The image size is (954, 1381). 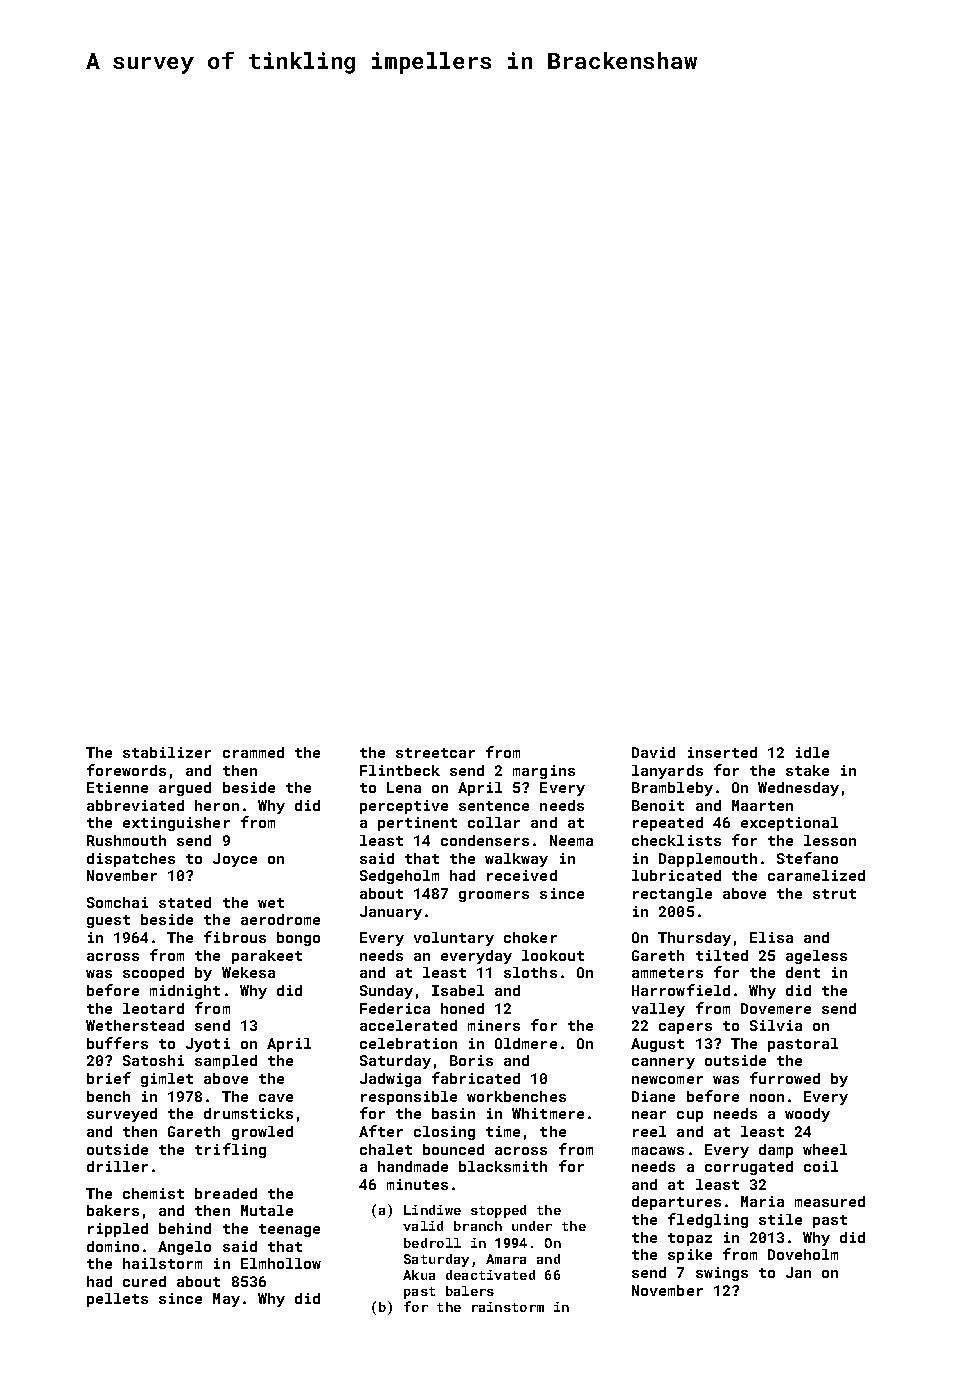 What do you see at coordinates (544, 772) in the document?
I see `margins` at bounding box center [544, 772].
